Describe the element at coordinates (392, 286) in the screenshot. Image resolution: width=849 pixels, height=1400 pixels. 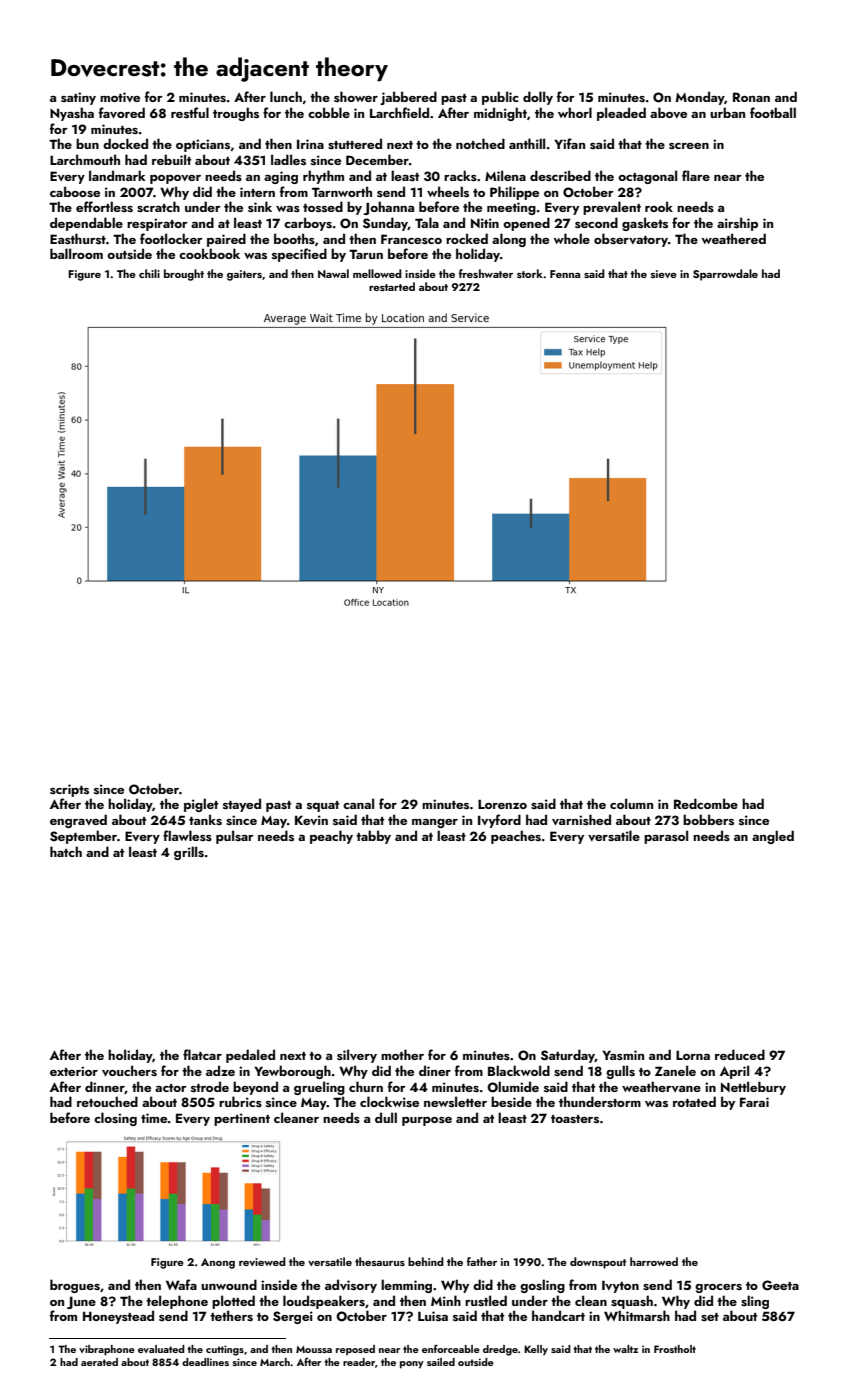
I see `restarted` at that location.
